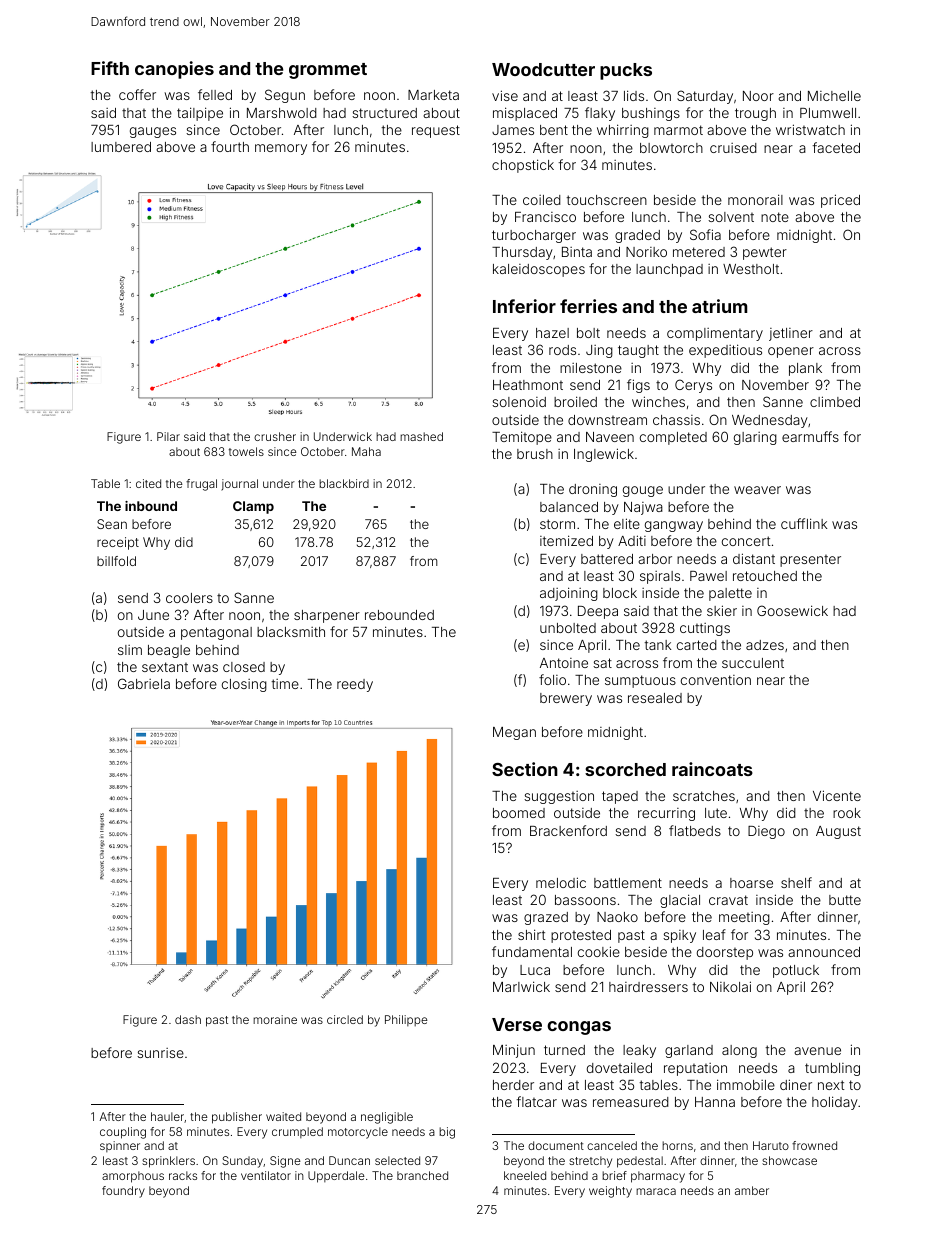  I want to click on mashed, so click(421, 436).
